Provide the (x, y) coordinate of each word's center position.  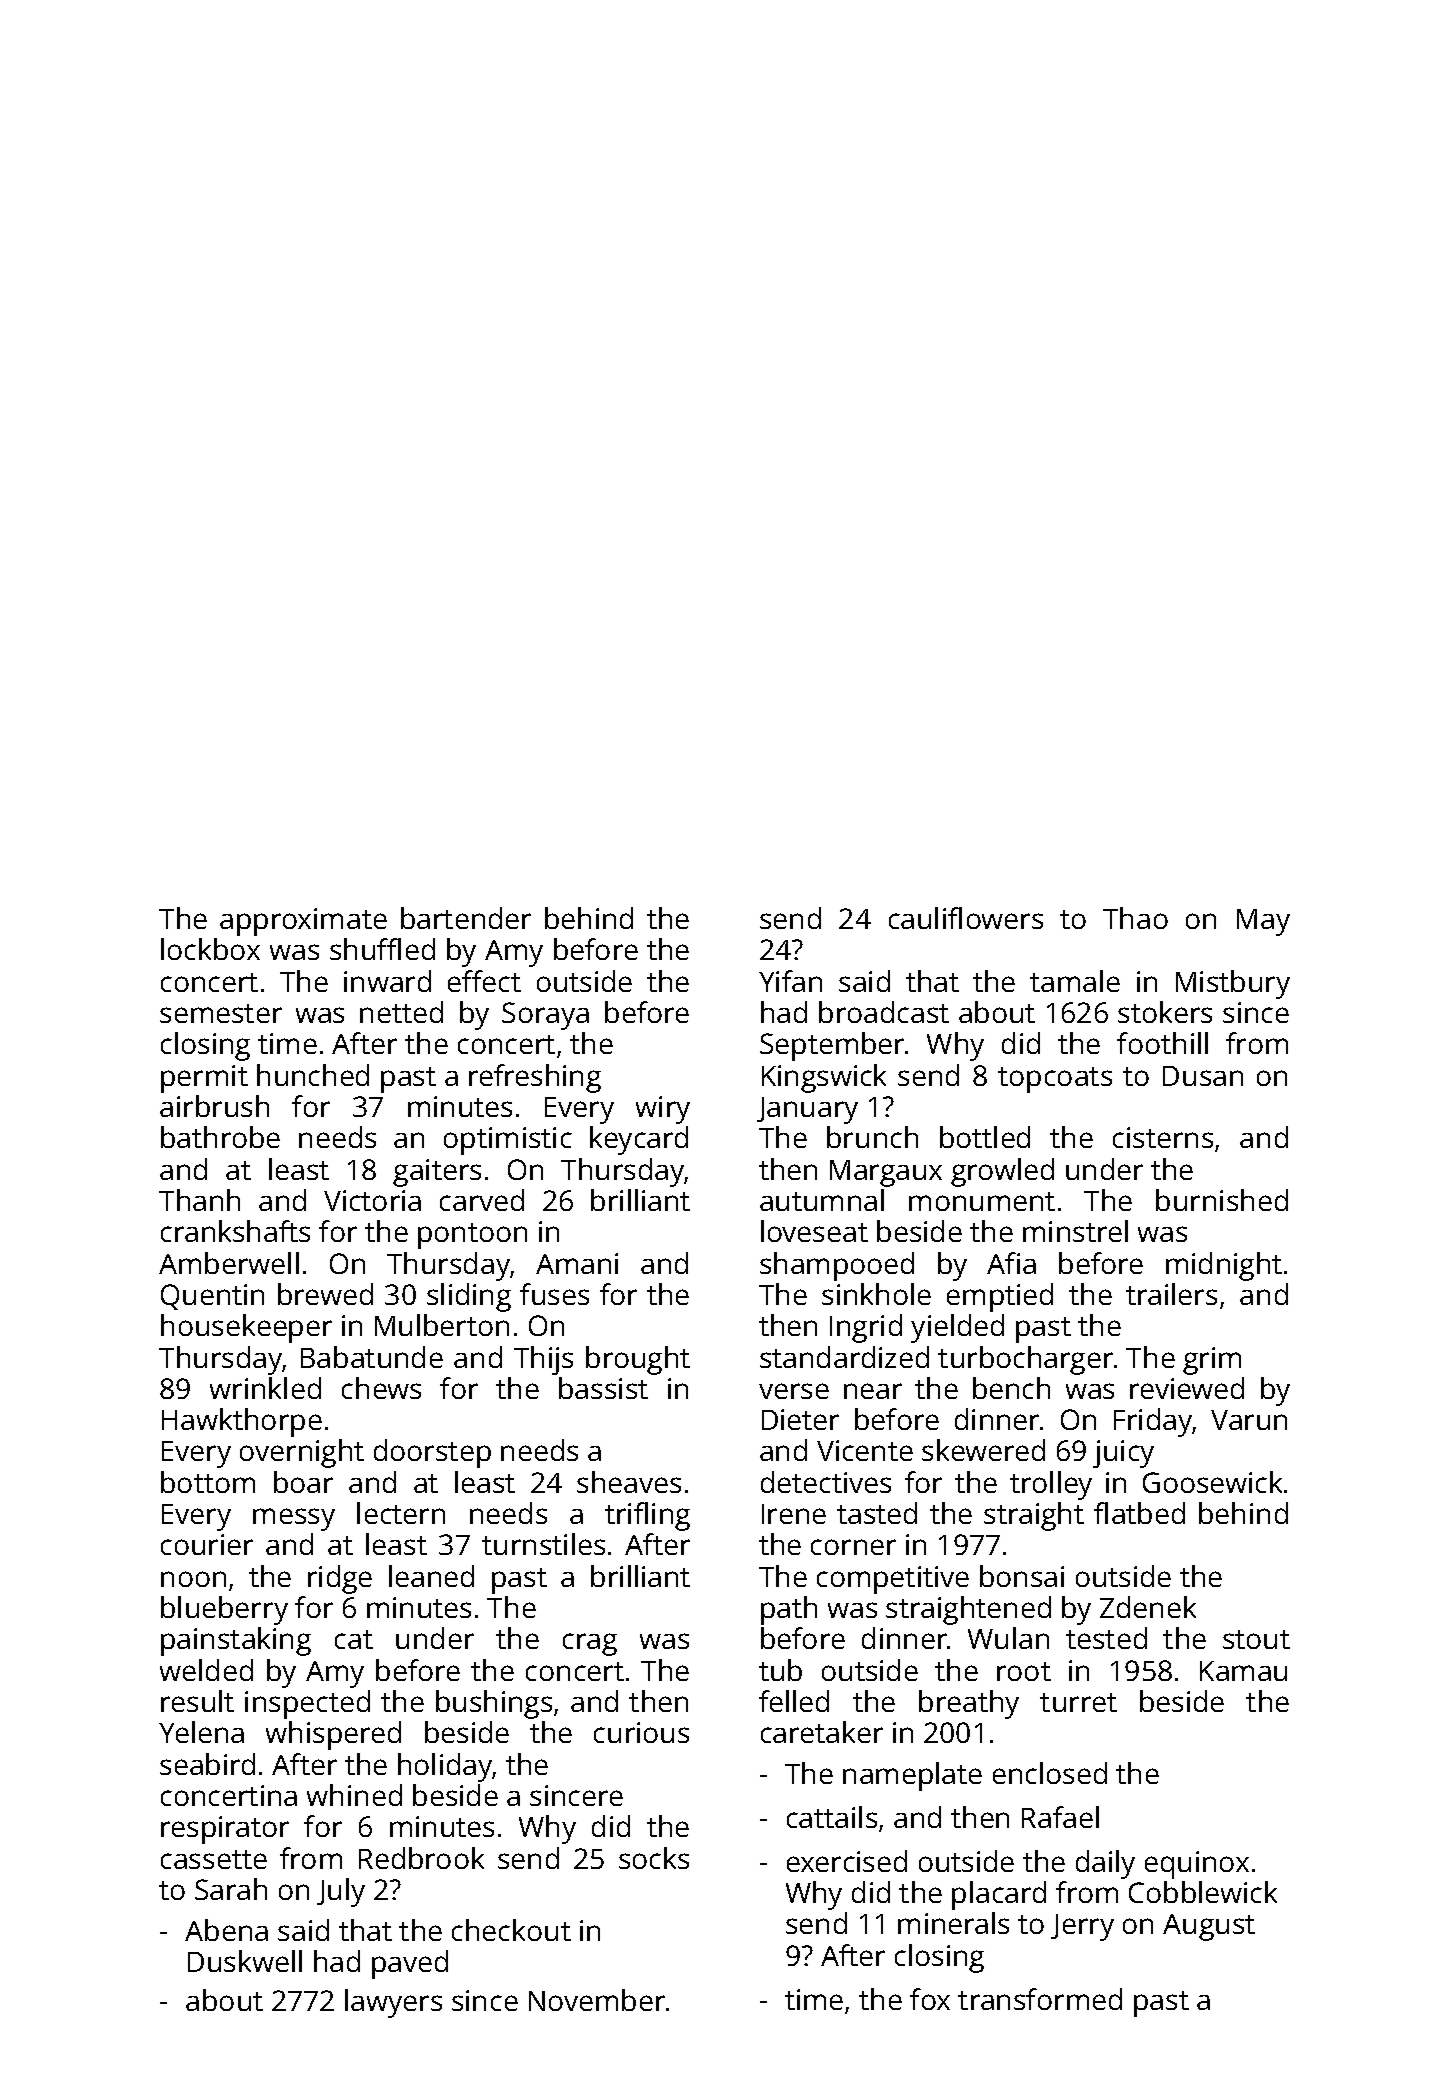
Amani (577, 1263)
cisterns (1163, 1137)
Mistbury (1233, 984)
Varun (1249, 1420)
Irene (794, 1514)
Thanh (199, 1200)
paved (410, 1964)
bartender (466, 918)
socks (654, 1858)
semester (221, 1013)
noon (193, 1579)
